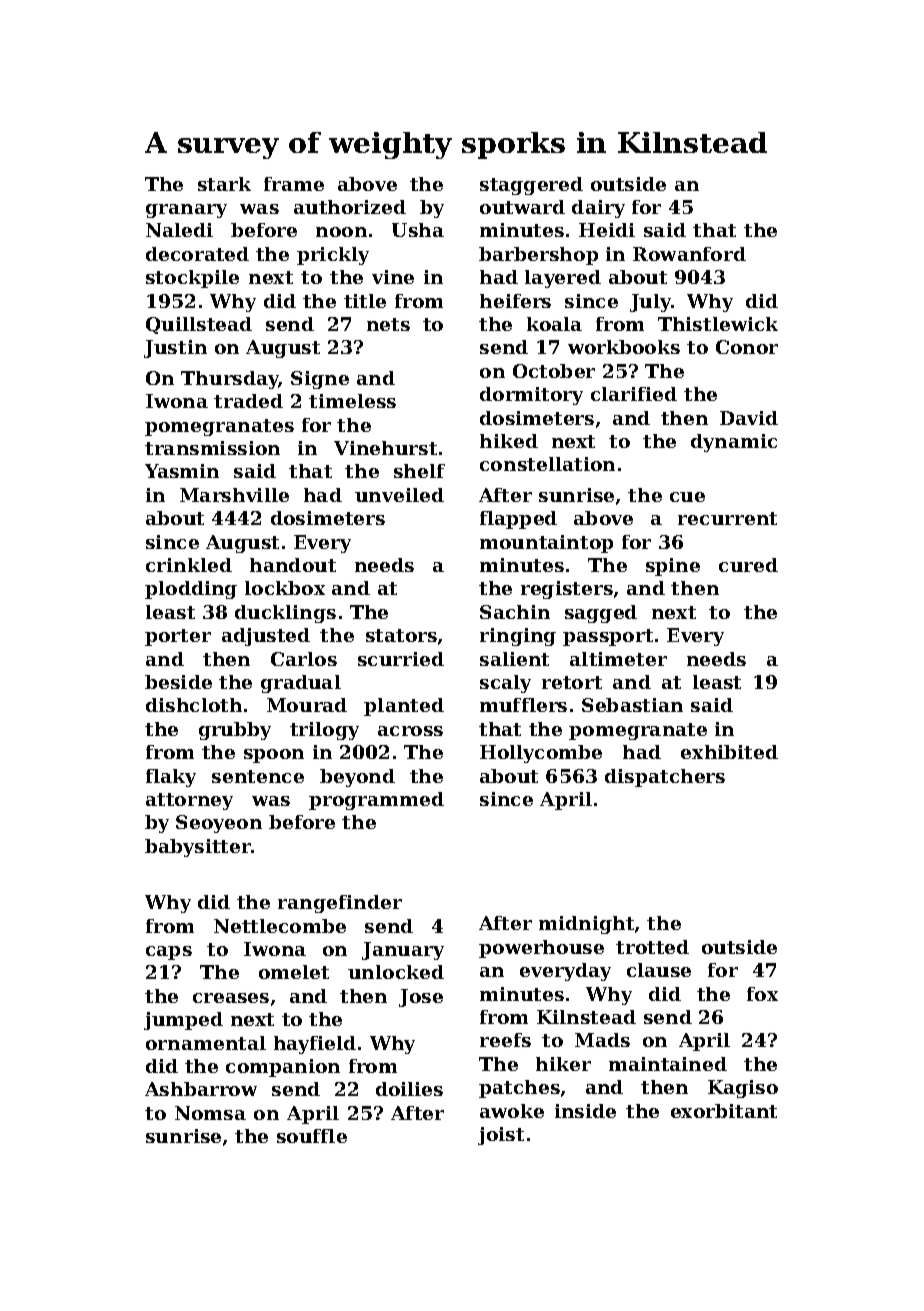 This image has width=924, height=1311. Describe the element at coordinates (541, 949) in the image. I see `powerhouse` at that location.
